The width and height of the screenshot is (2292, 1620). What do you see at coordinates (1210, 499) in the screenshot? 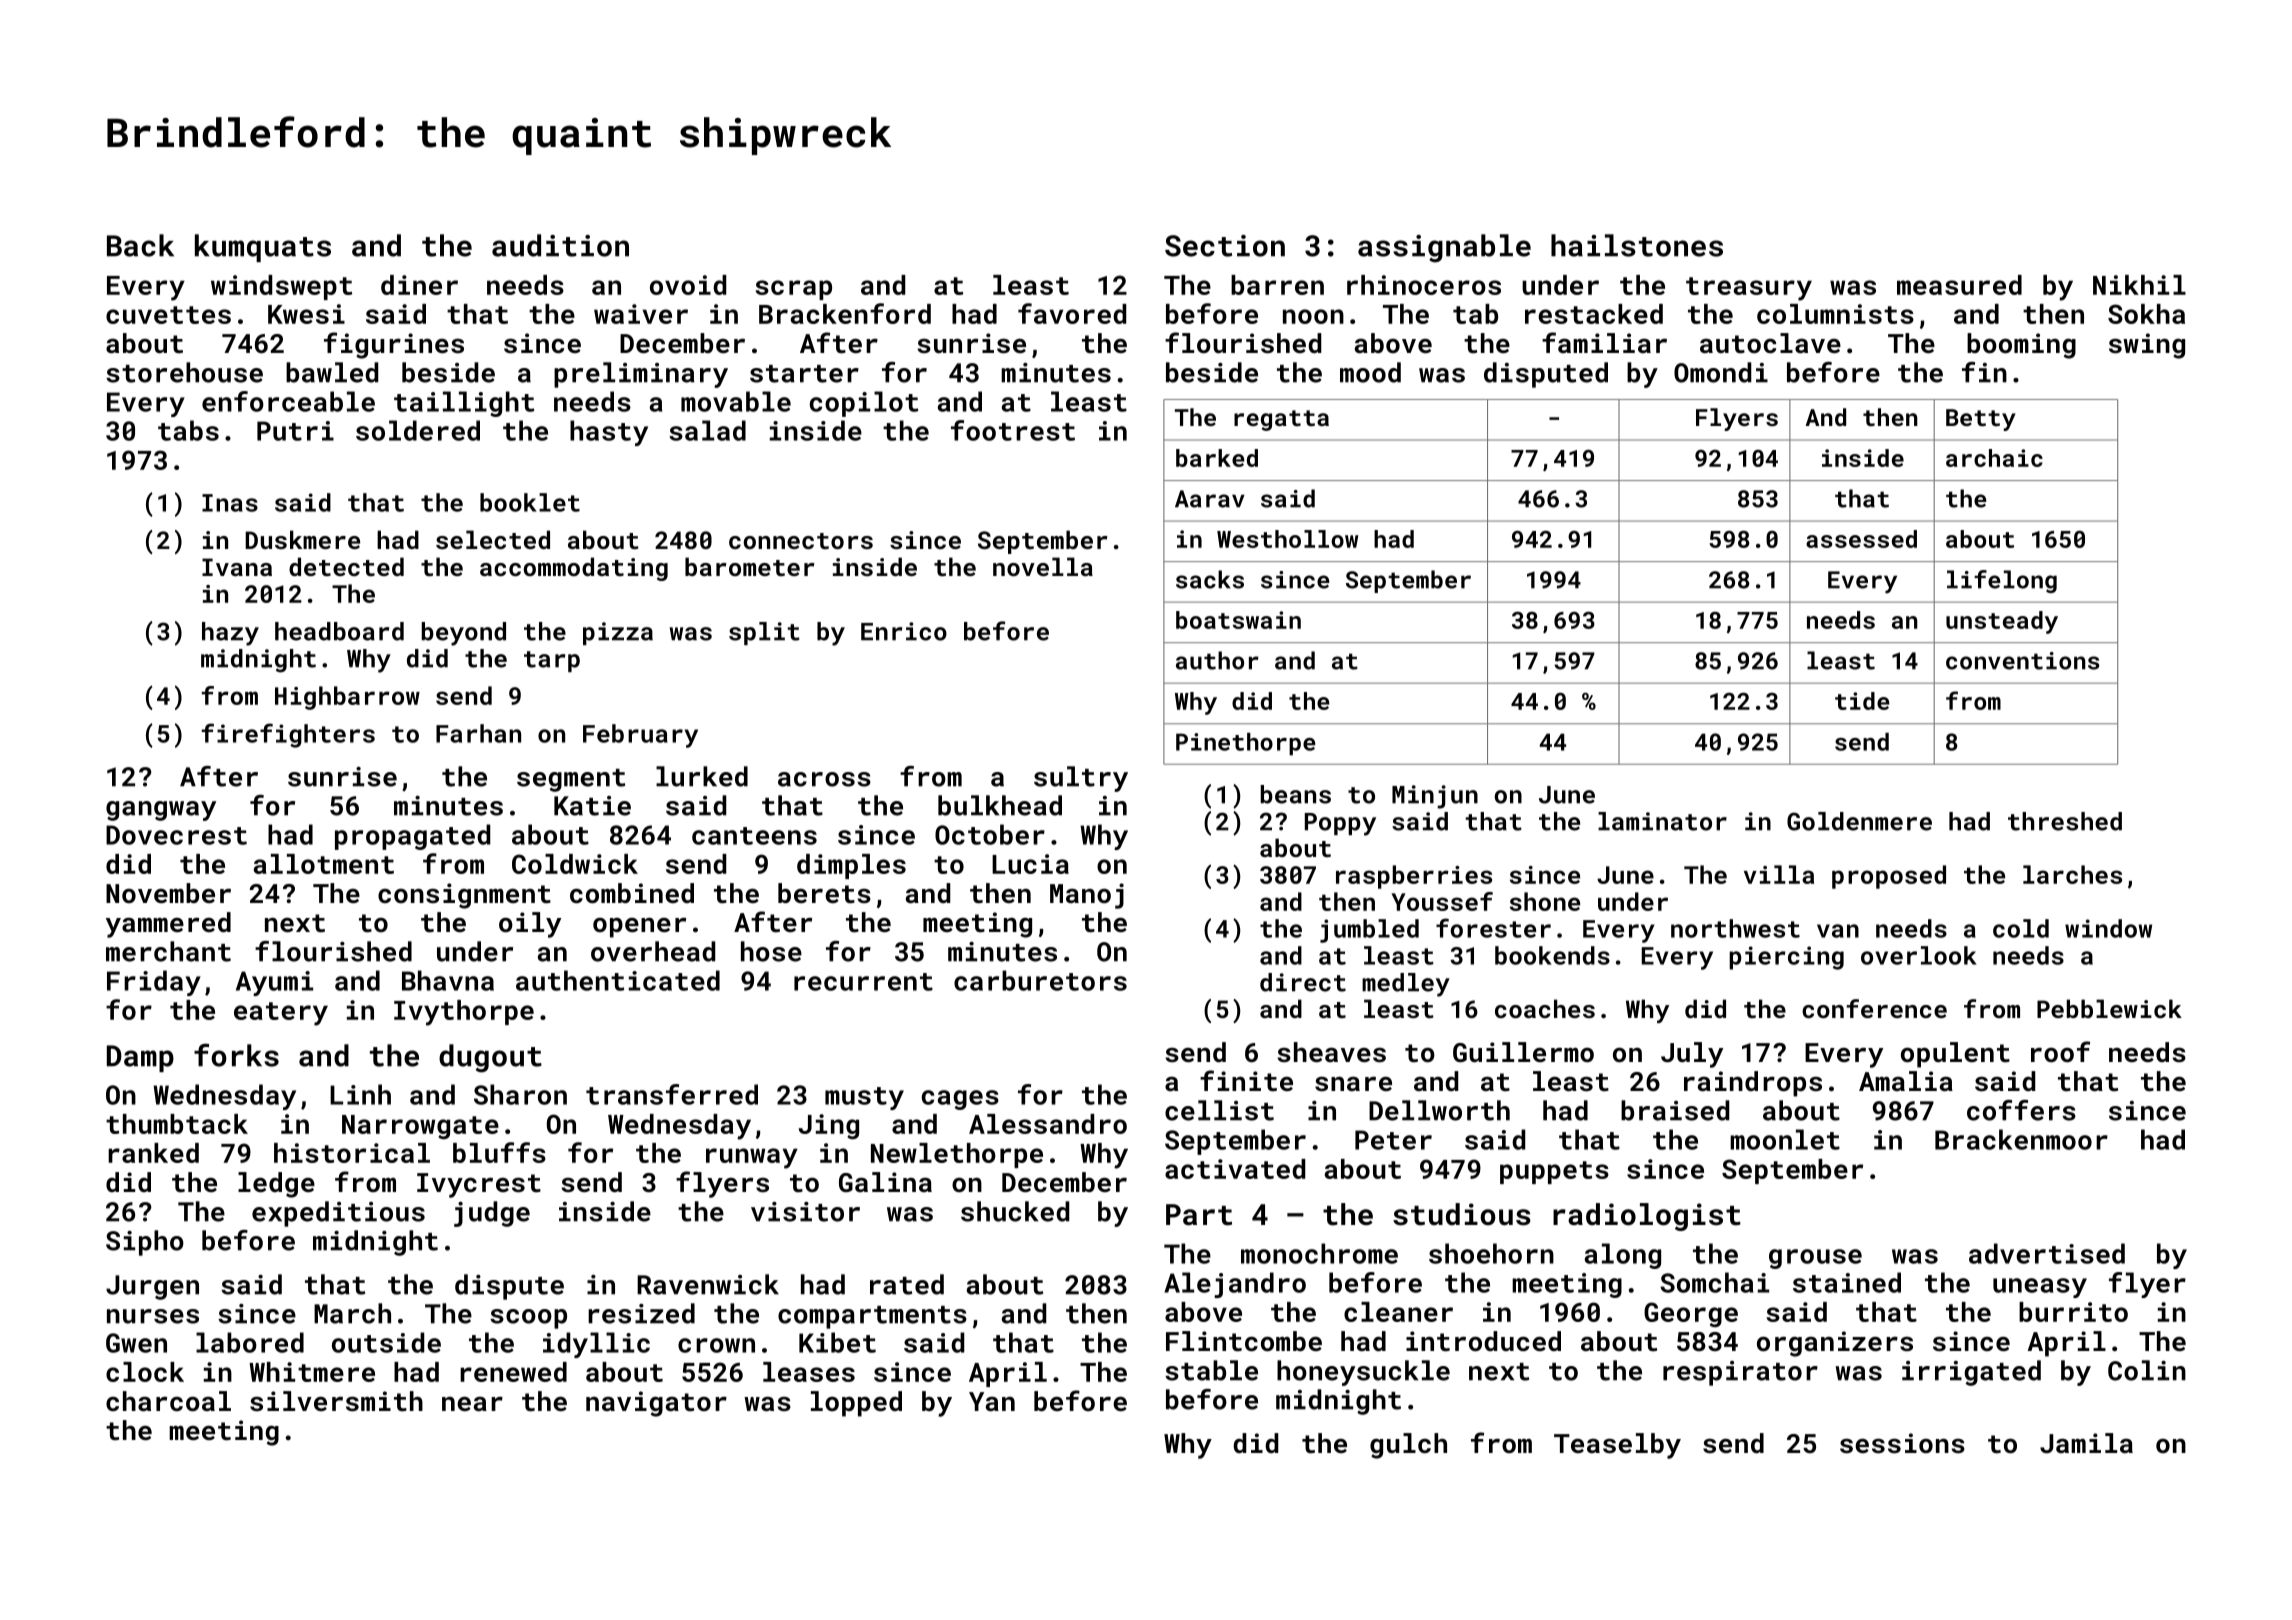
I see `Aarav` at bounding box center [1210, 499].
